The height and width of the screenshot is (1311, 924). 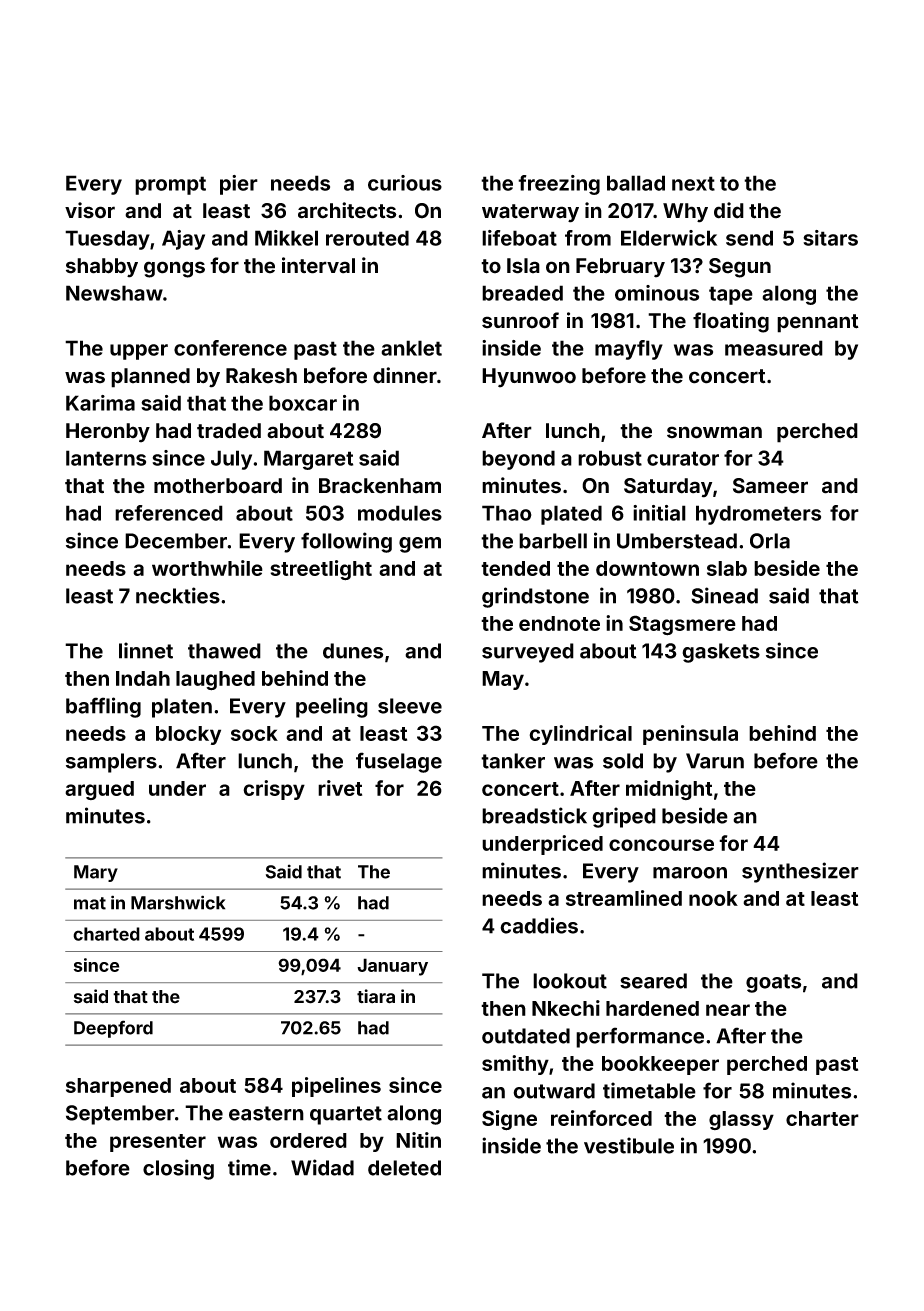 What do you see at coordinates (624, 898) in the screenshot?
I see `streamlined` at bounding box center [624, 898].
